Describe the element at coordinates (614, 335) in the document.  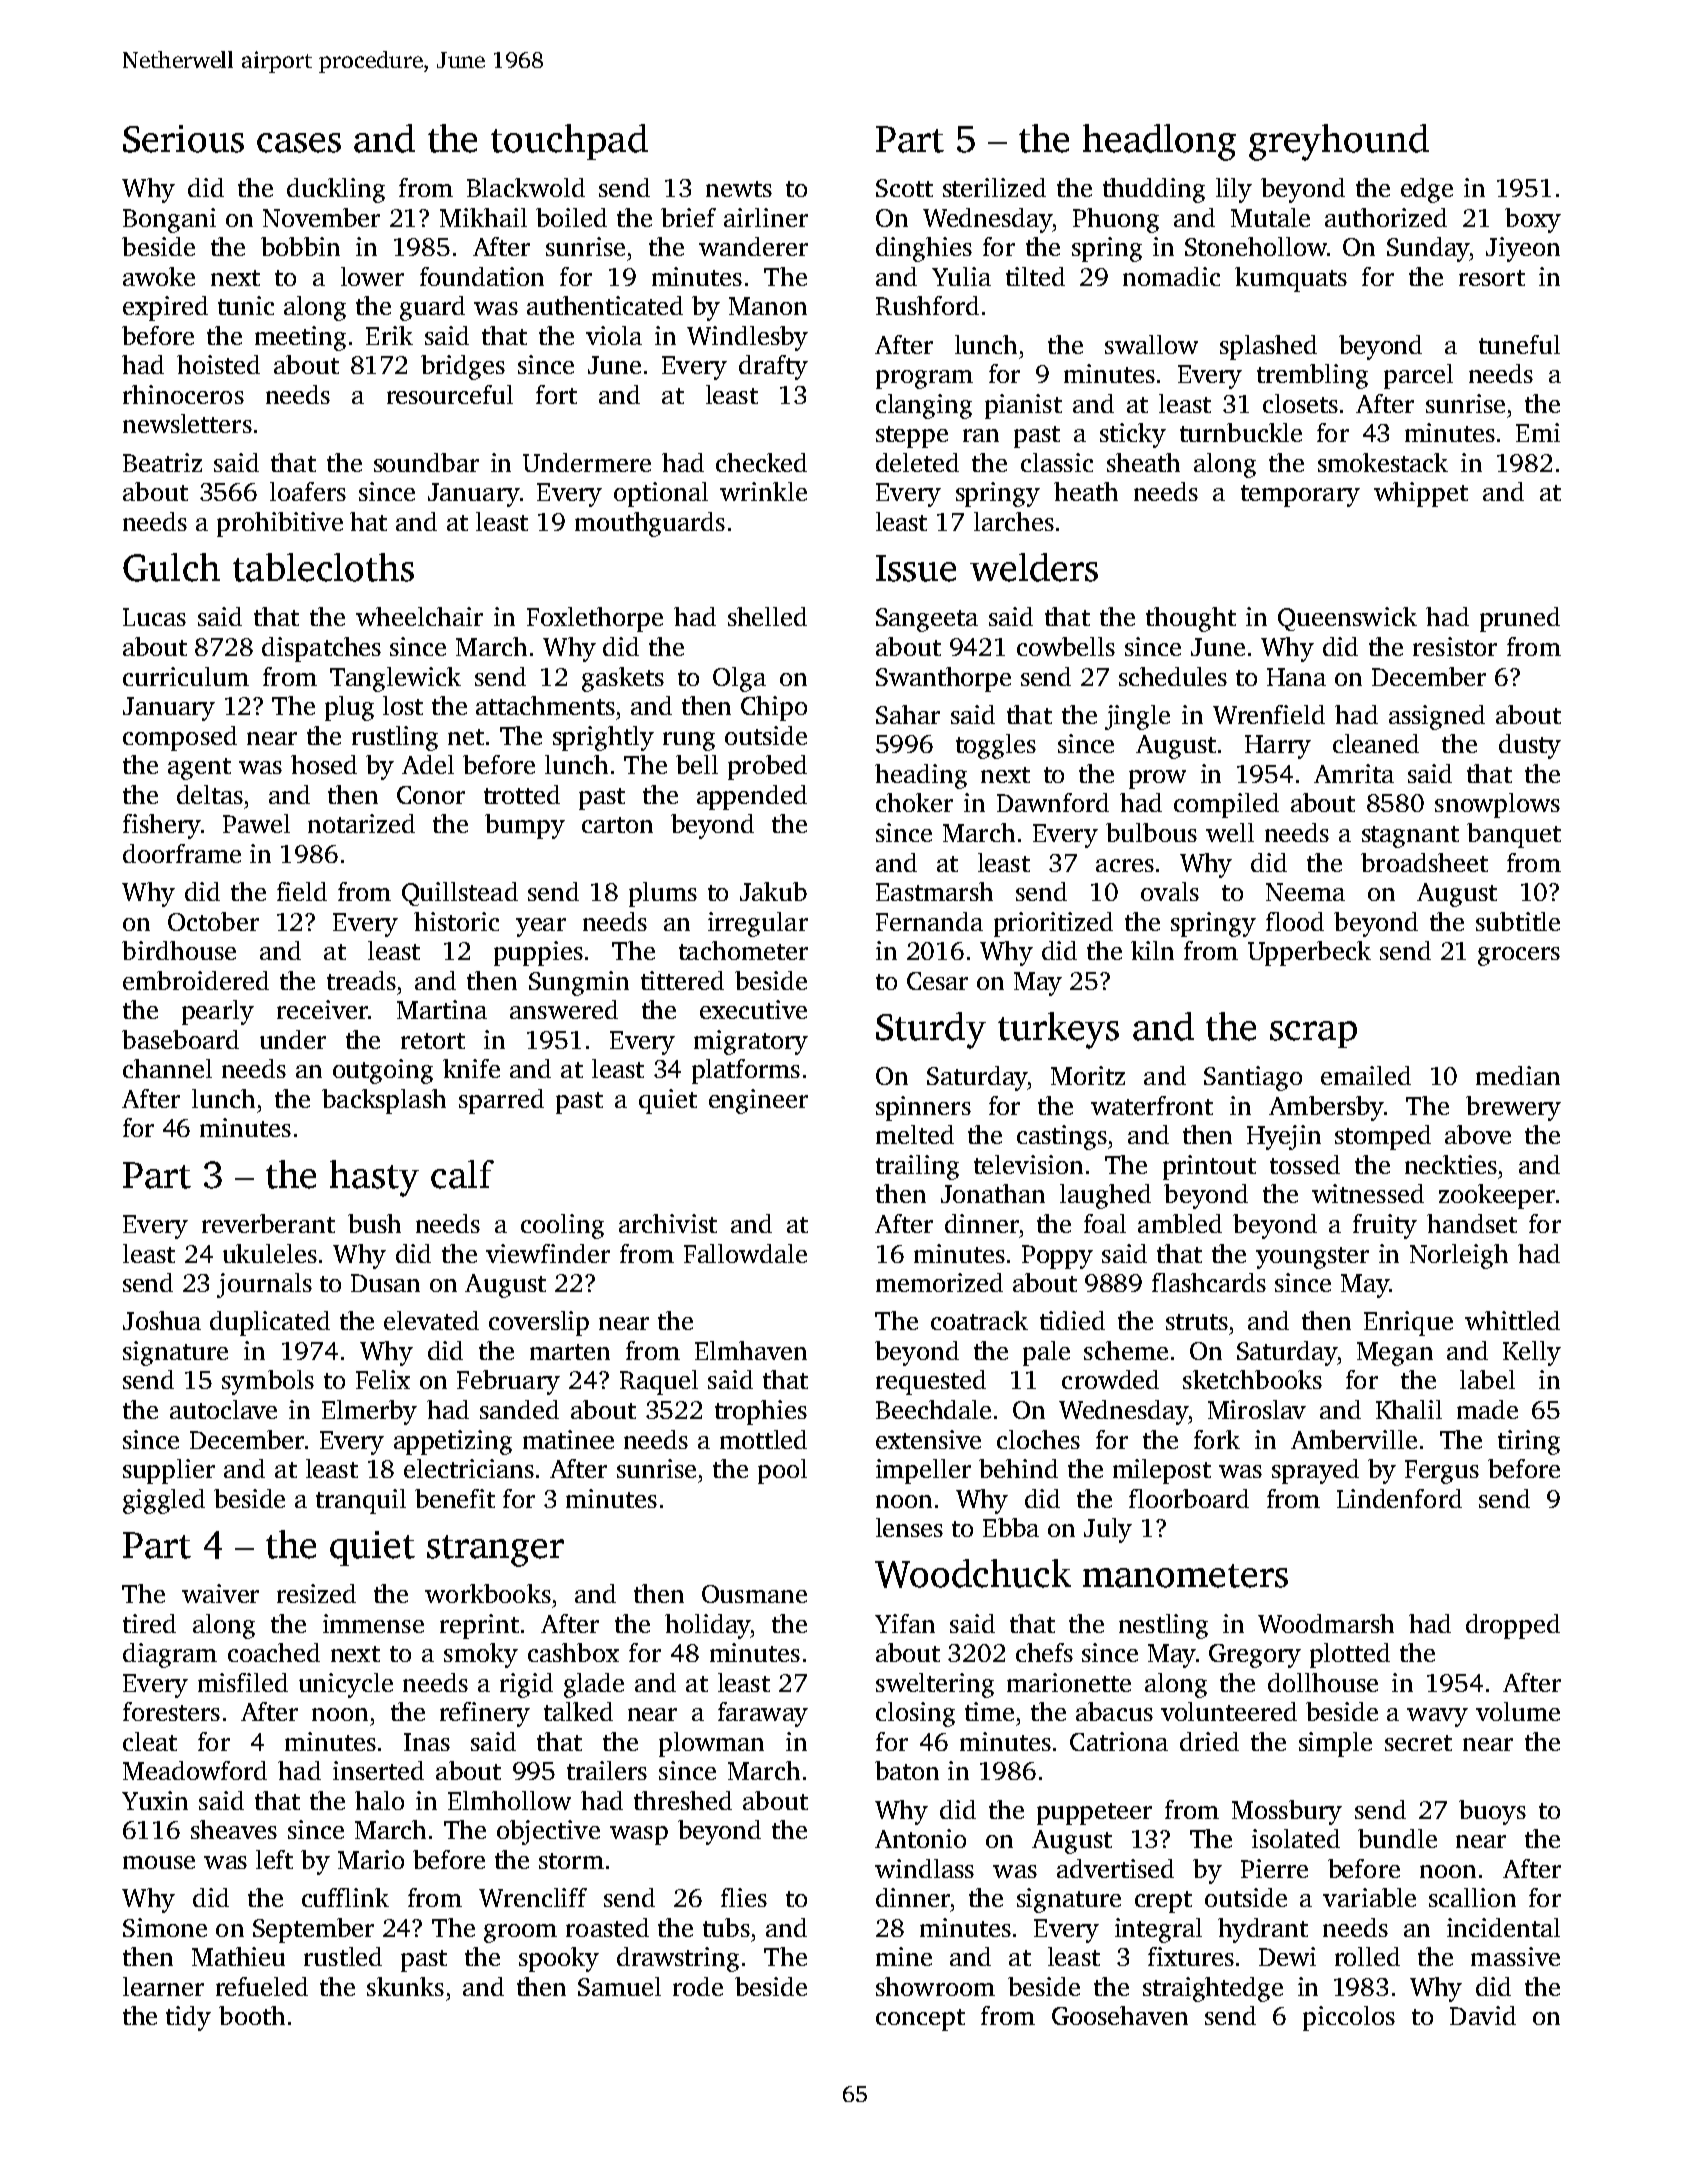
I see `viola` at that location.
